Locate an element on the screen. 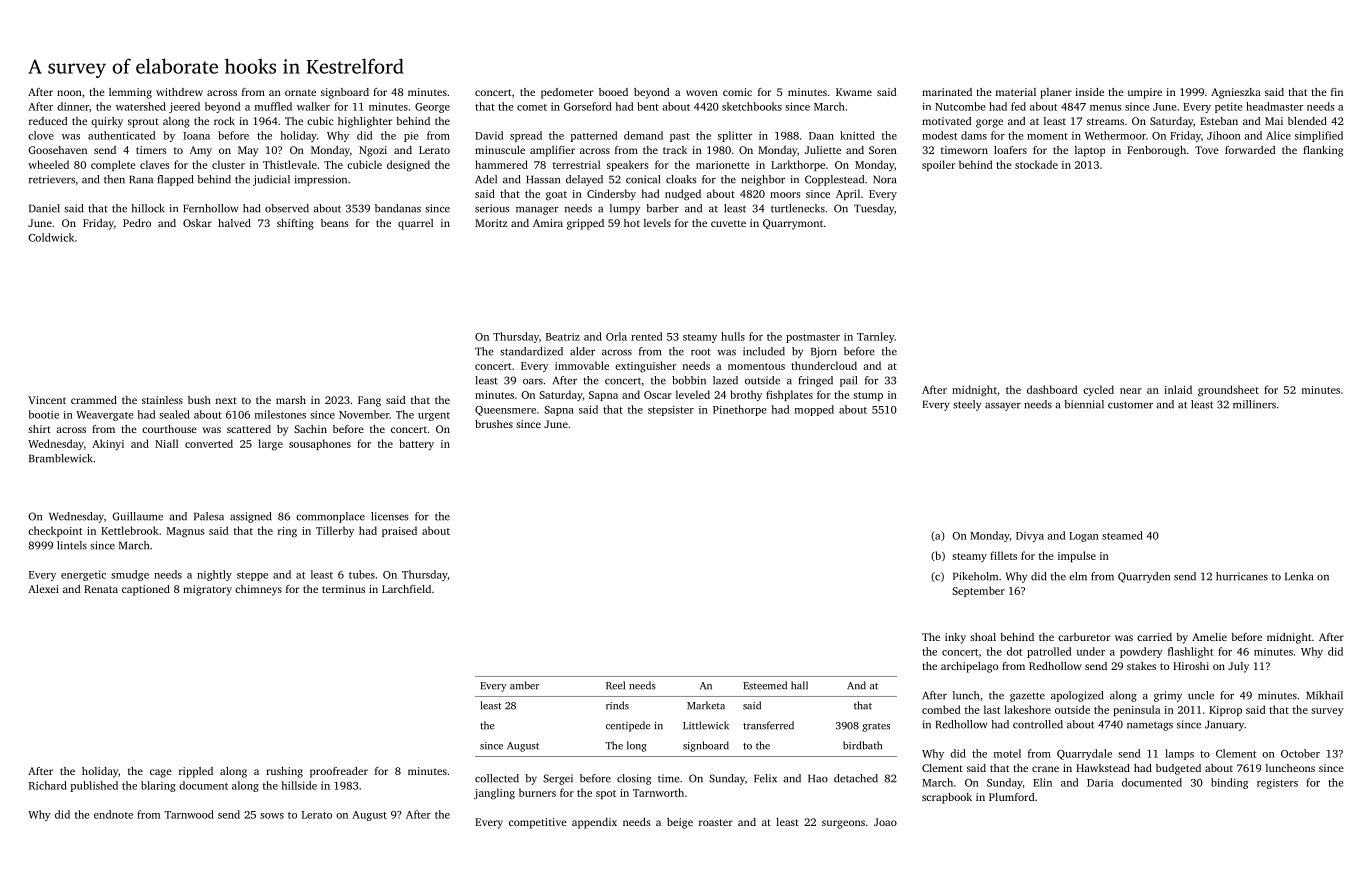  groundsheet is located at coordinates (1228, 391).
